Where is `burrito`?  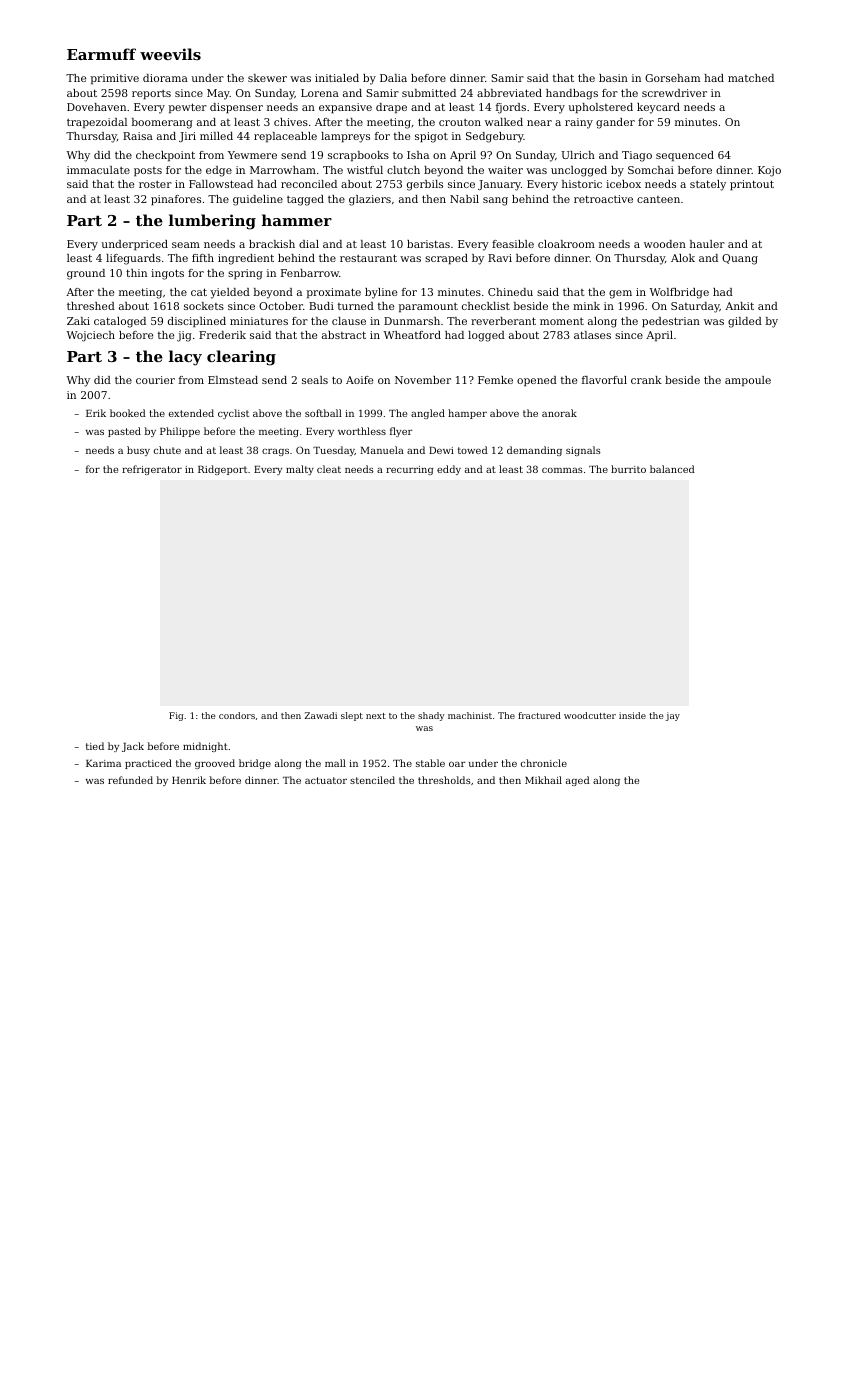
burrito is located at coordinates (628, 469).
